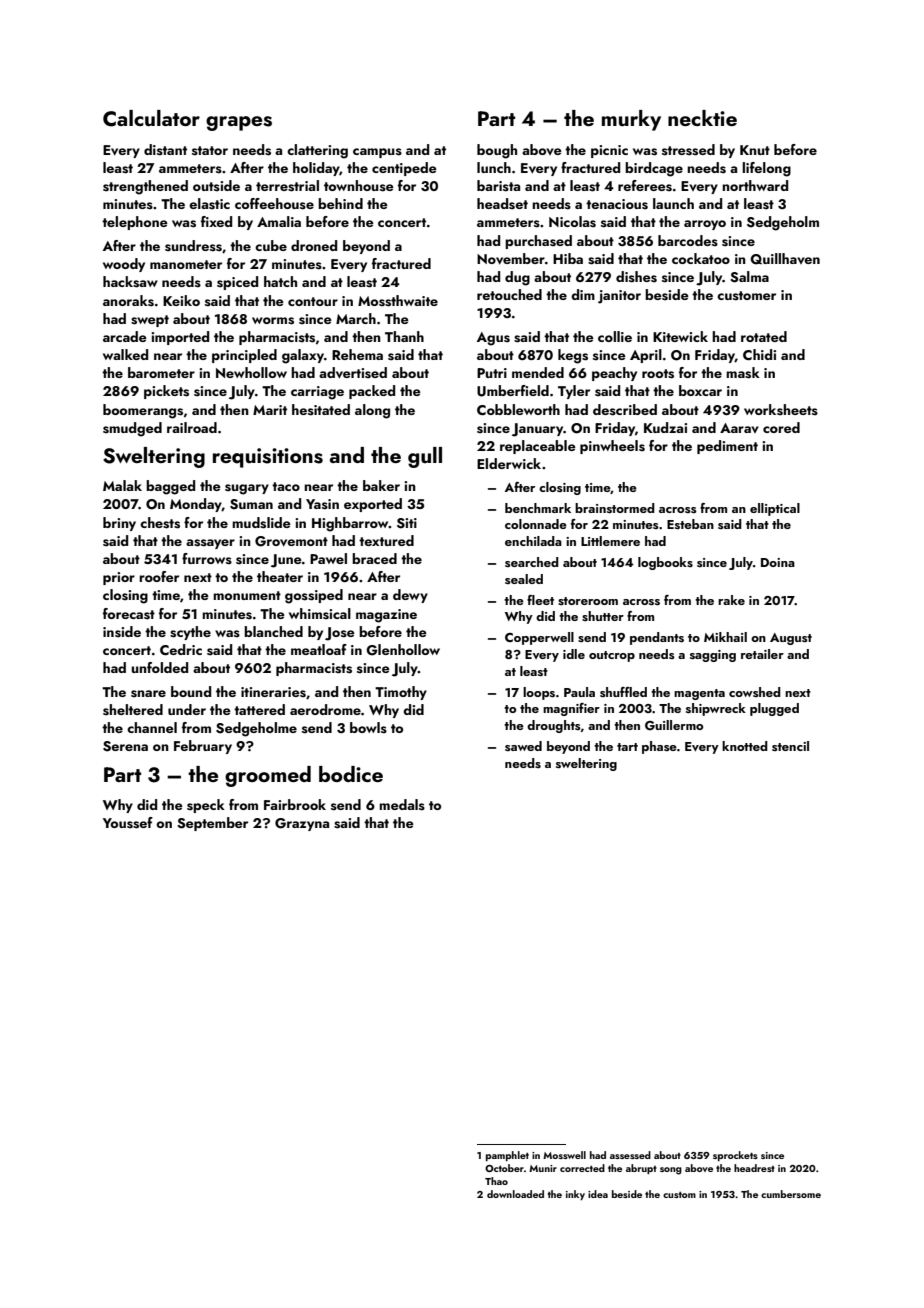 The height and width of the image is (1308, 924). Describe the element at coordinates (790, 746) in the image. I see `stencil` at that location.
